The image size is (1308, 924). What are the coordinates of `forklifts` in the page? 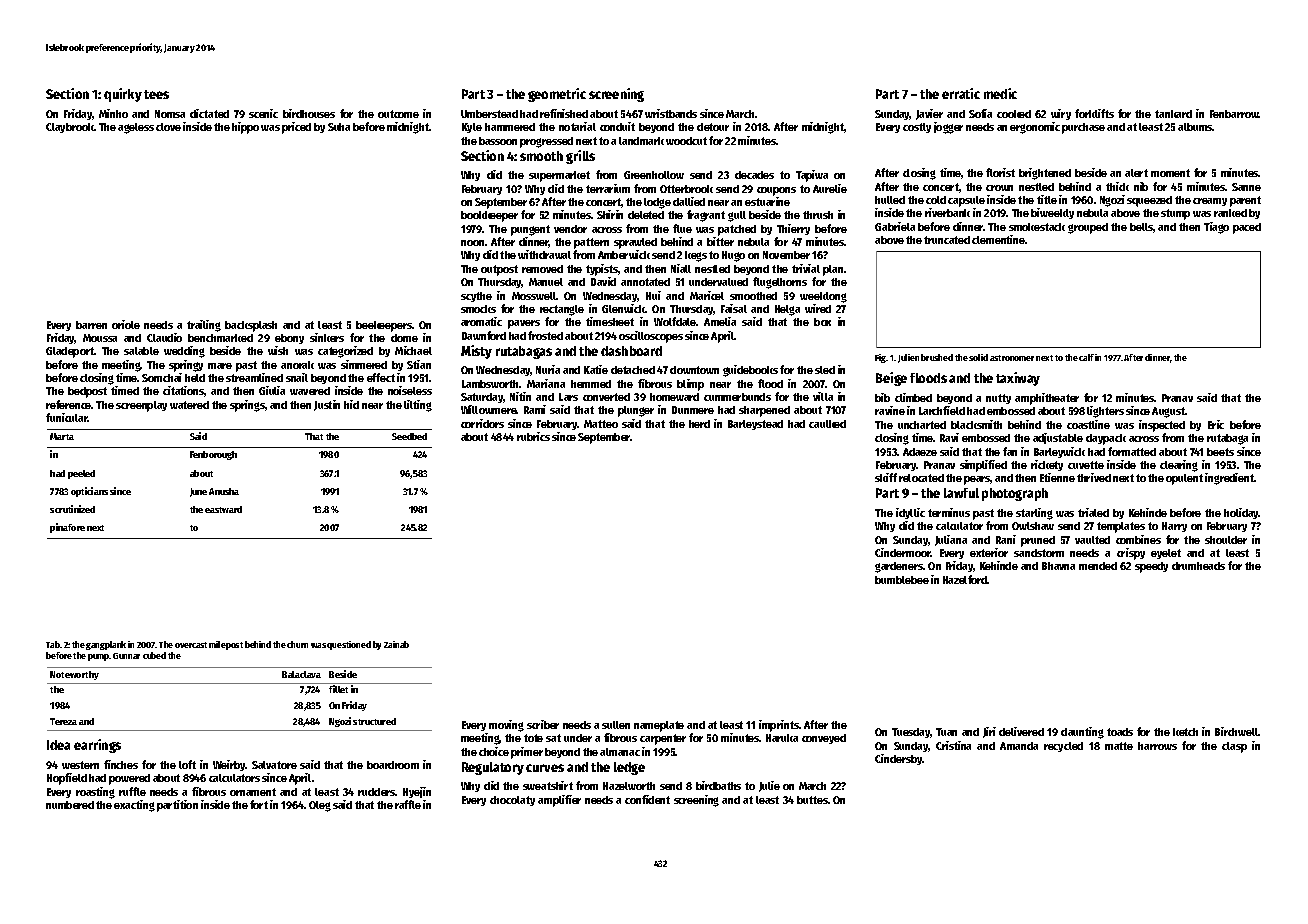 It's located at (1094, 113).
